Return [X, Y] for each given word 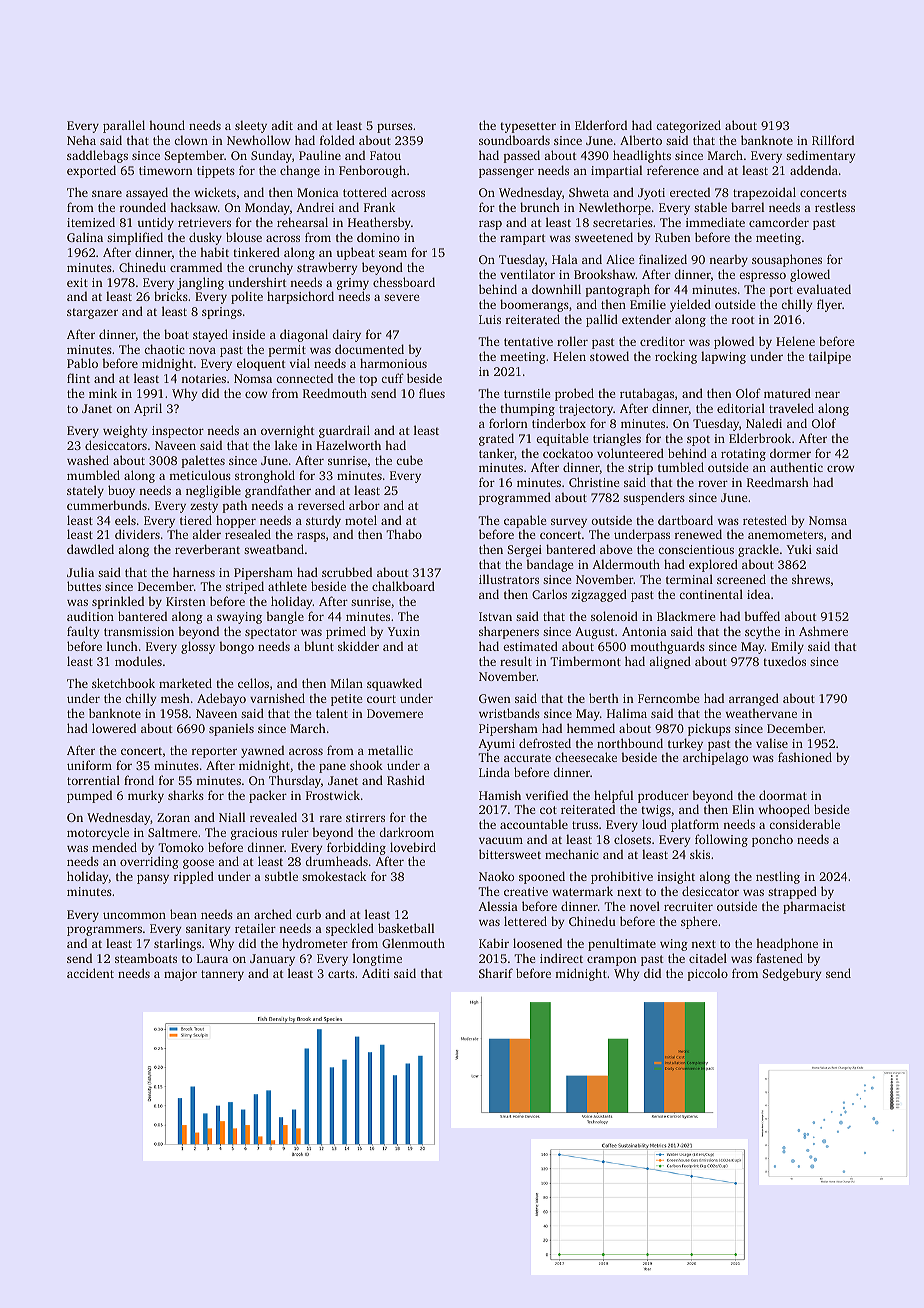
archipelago [715, 758]
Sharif [496, 973]
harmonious [393, 363]
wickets [215, 192]
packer [268, 796]
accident [90, 973]
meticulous [200, 475]
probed [574, 394]
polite [247, 297]
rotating [743, 455]
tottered [365, 192]
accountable [534, 824]
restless [835, 207]
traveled [791, 408]
